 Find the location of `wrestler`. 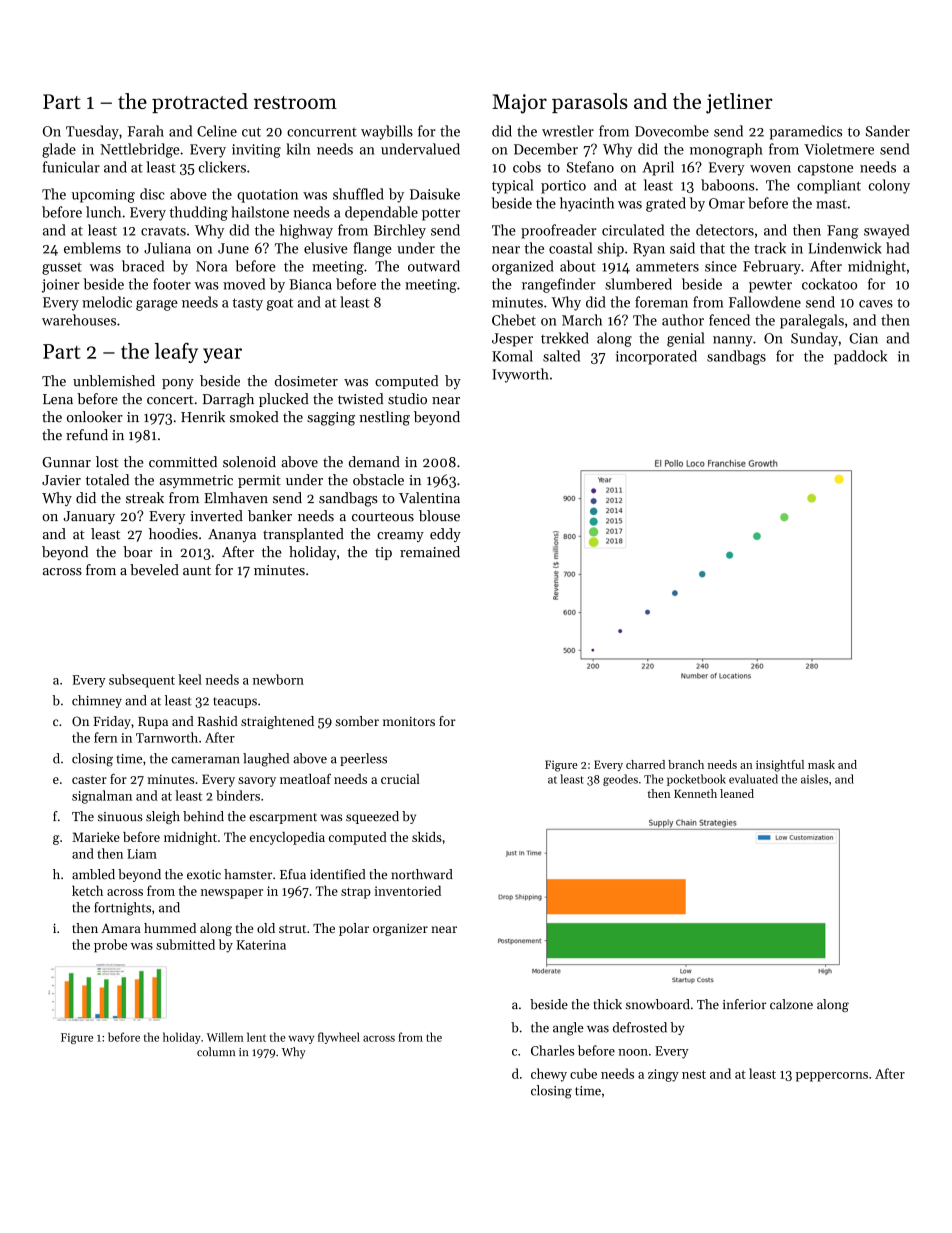

wrestler is located at coordinates (568, 131).
